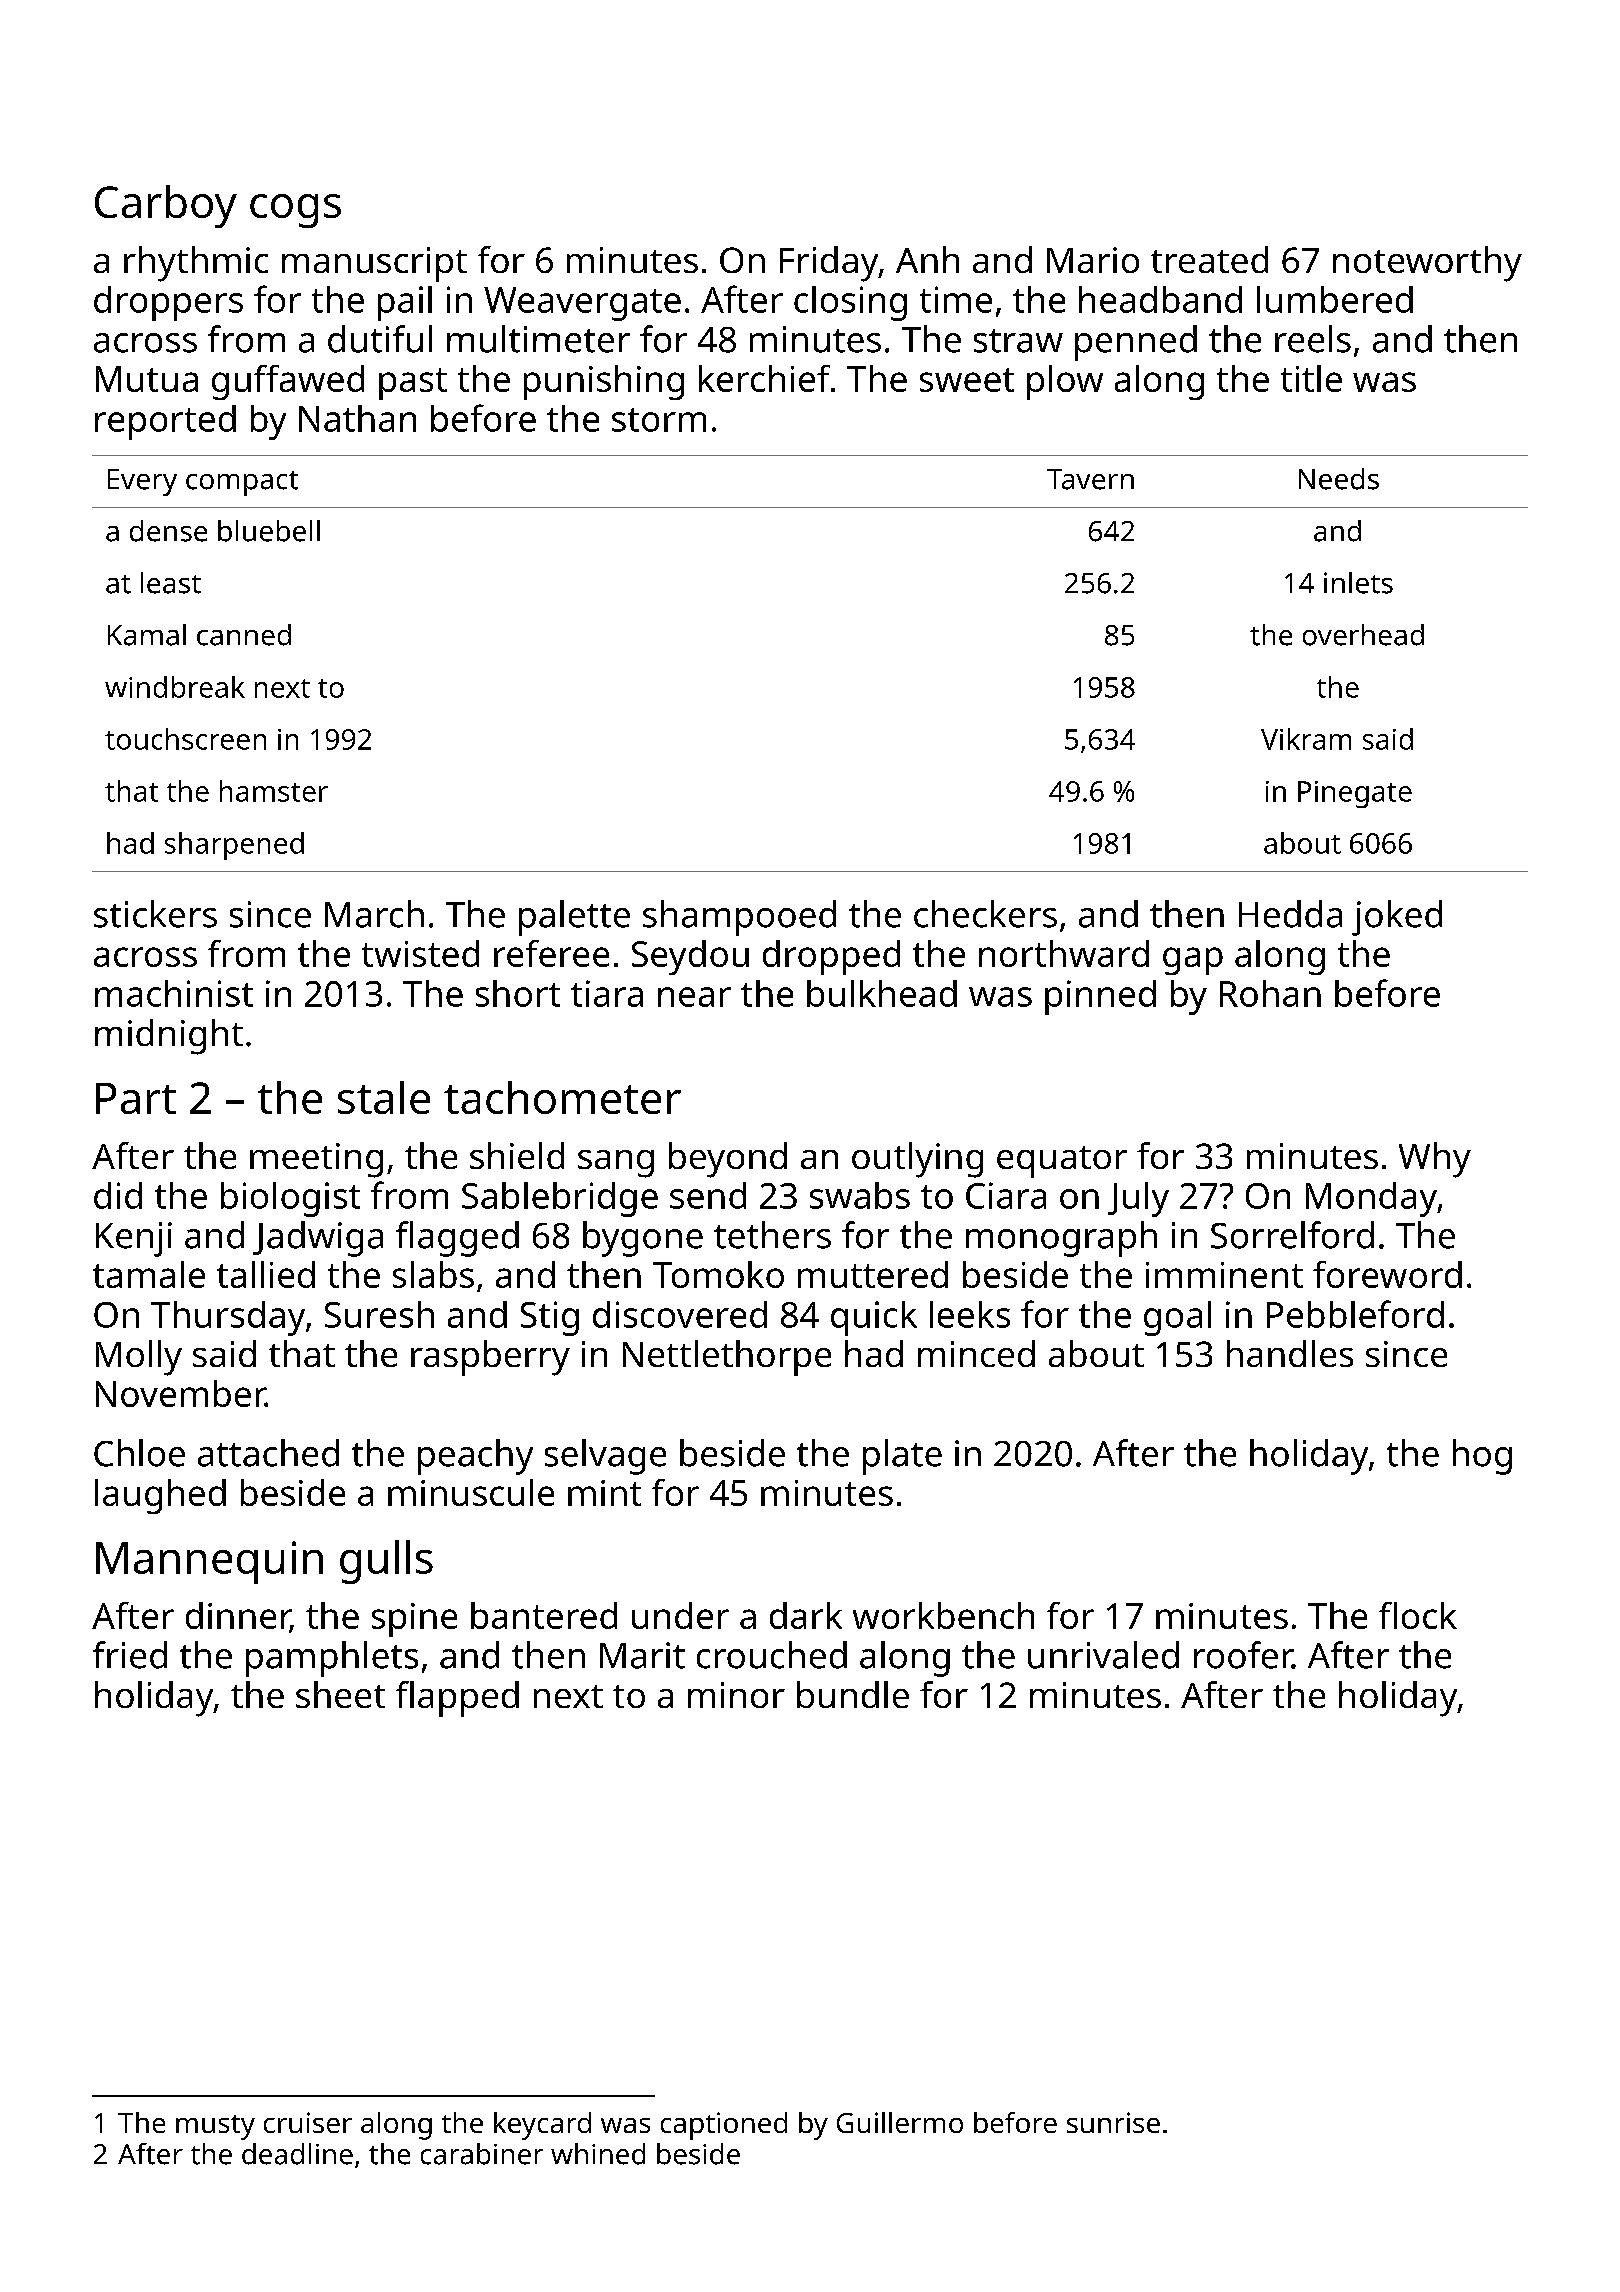  Describe the element at coordinates (297, 2154) in the screenshot. I see `deadline` at that location.
